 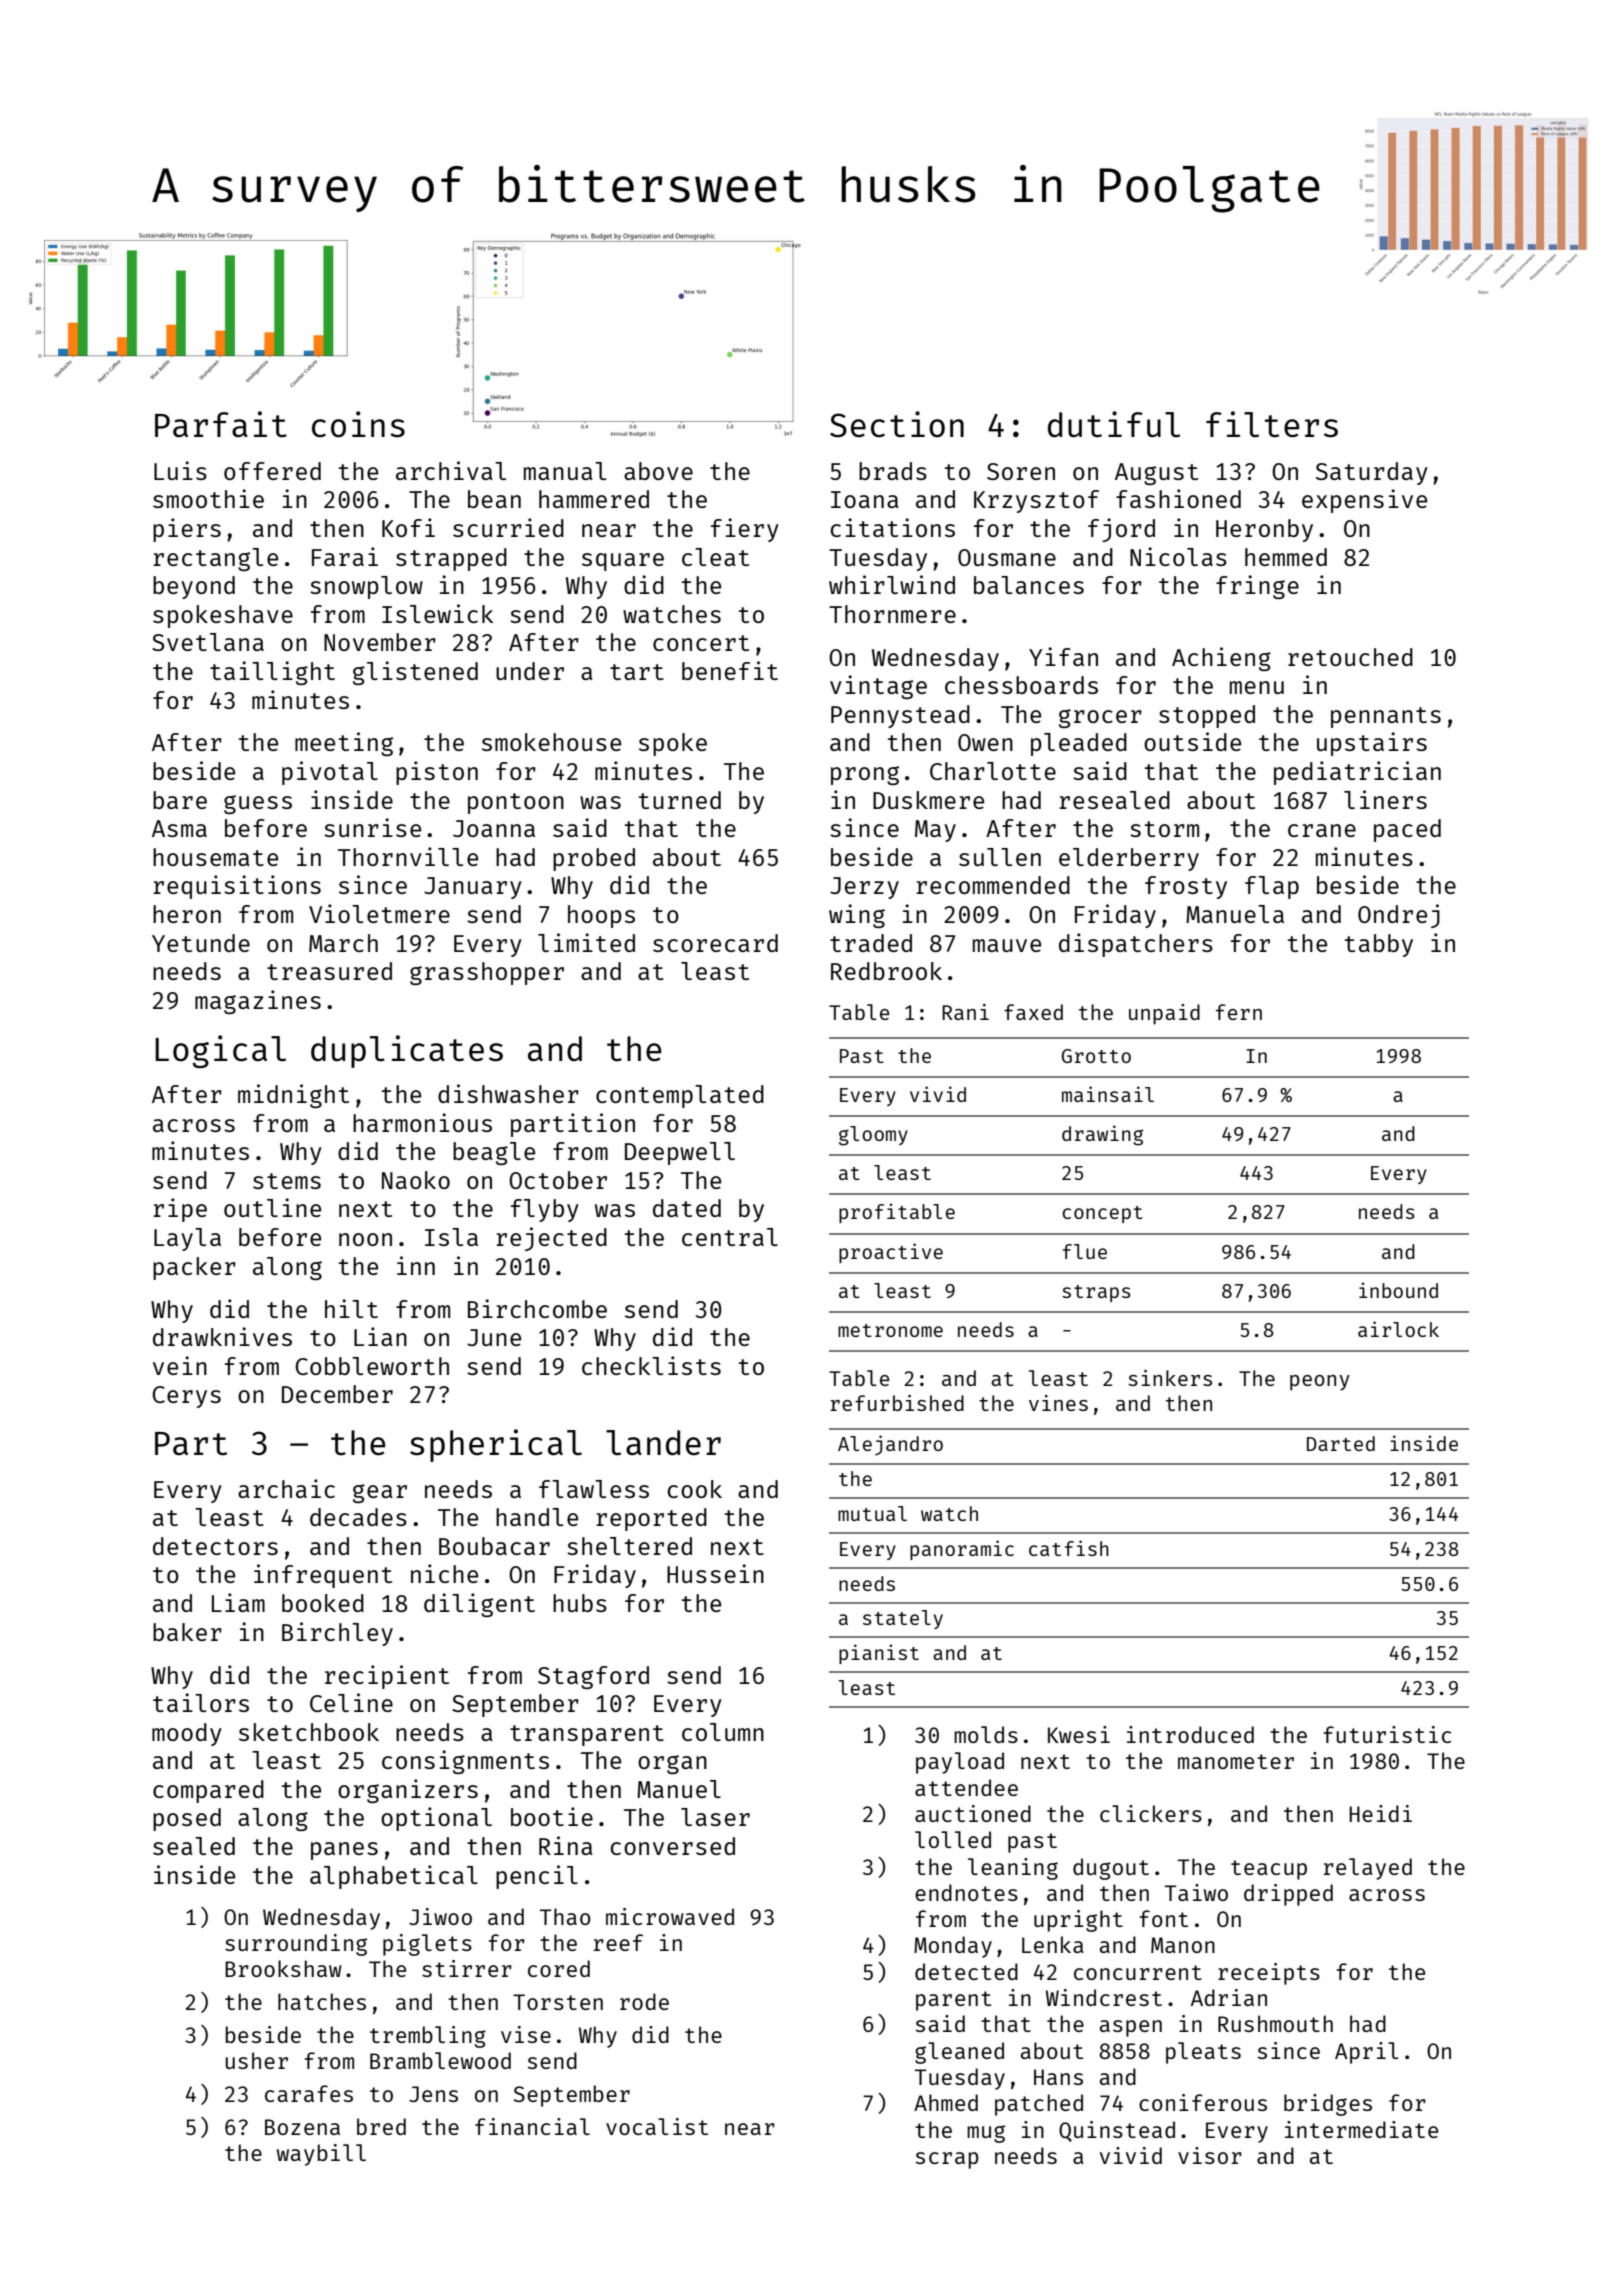 I want to click on beagle, so click(x=494, y=1153).
